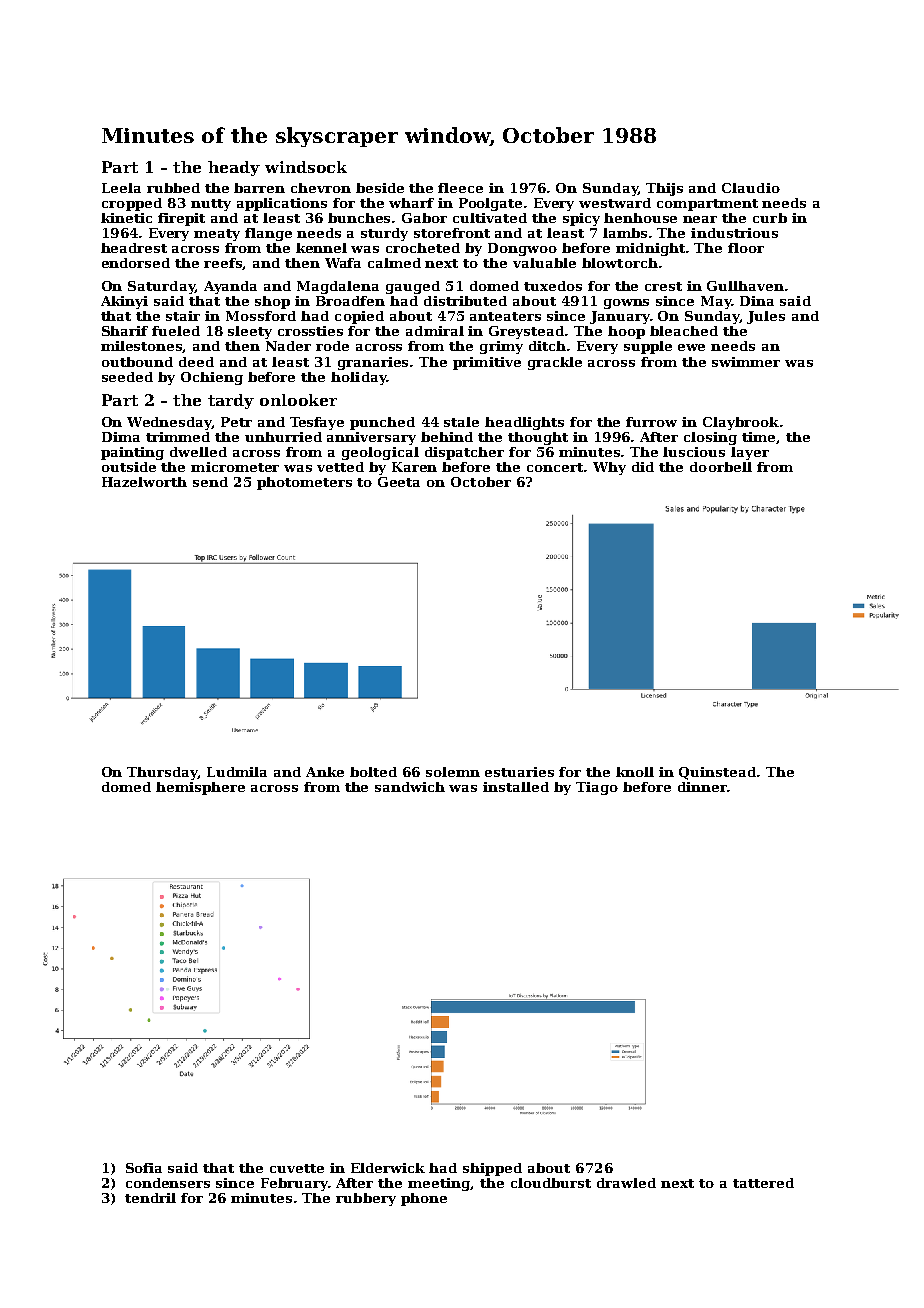 Image resolution: width=924 pixels, height=1308 pixels. What do you see at coordinates (223, 264) in the screenshot?
I see `reefs` at bounding box center [223, 264].
